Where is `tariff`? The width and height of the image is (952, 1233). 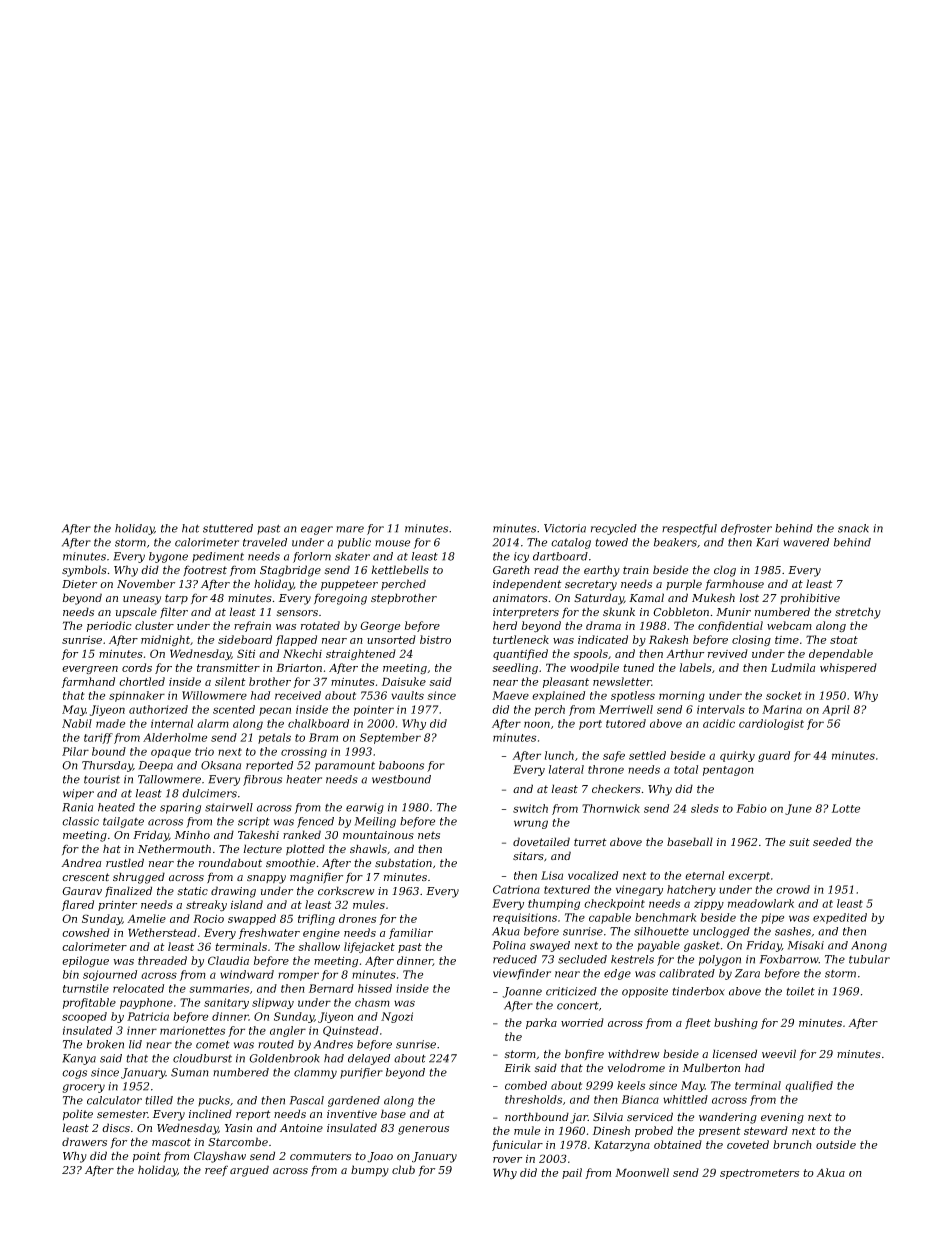
tariff is located at coordinates (98, 738).
